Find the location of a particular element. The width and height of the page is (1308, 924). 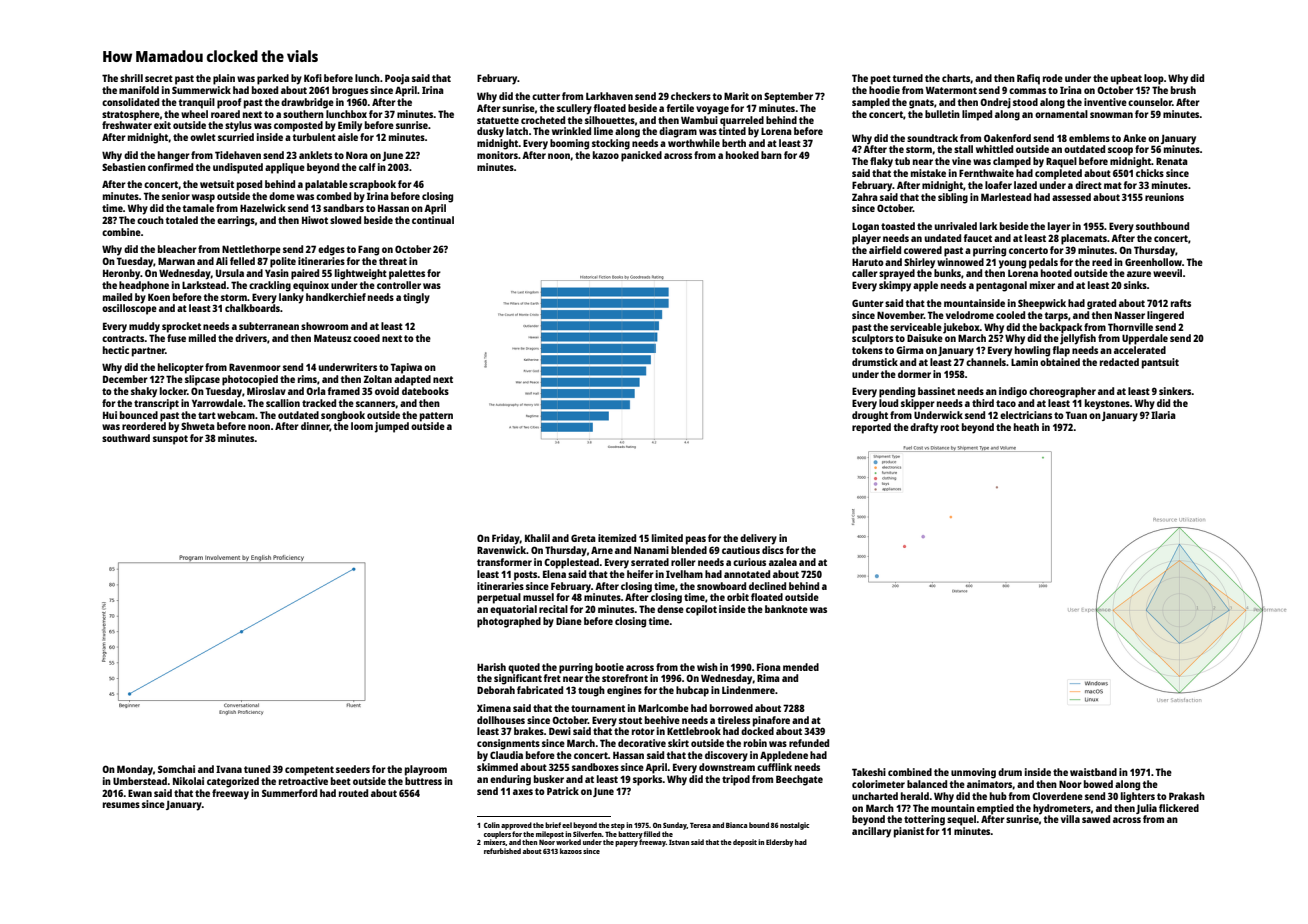

azalea is located at coordinates (783, 562).
